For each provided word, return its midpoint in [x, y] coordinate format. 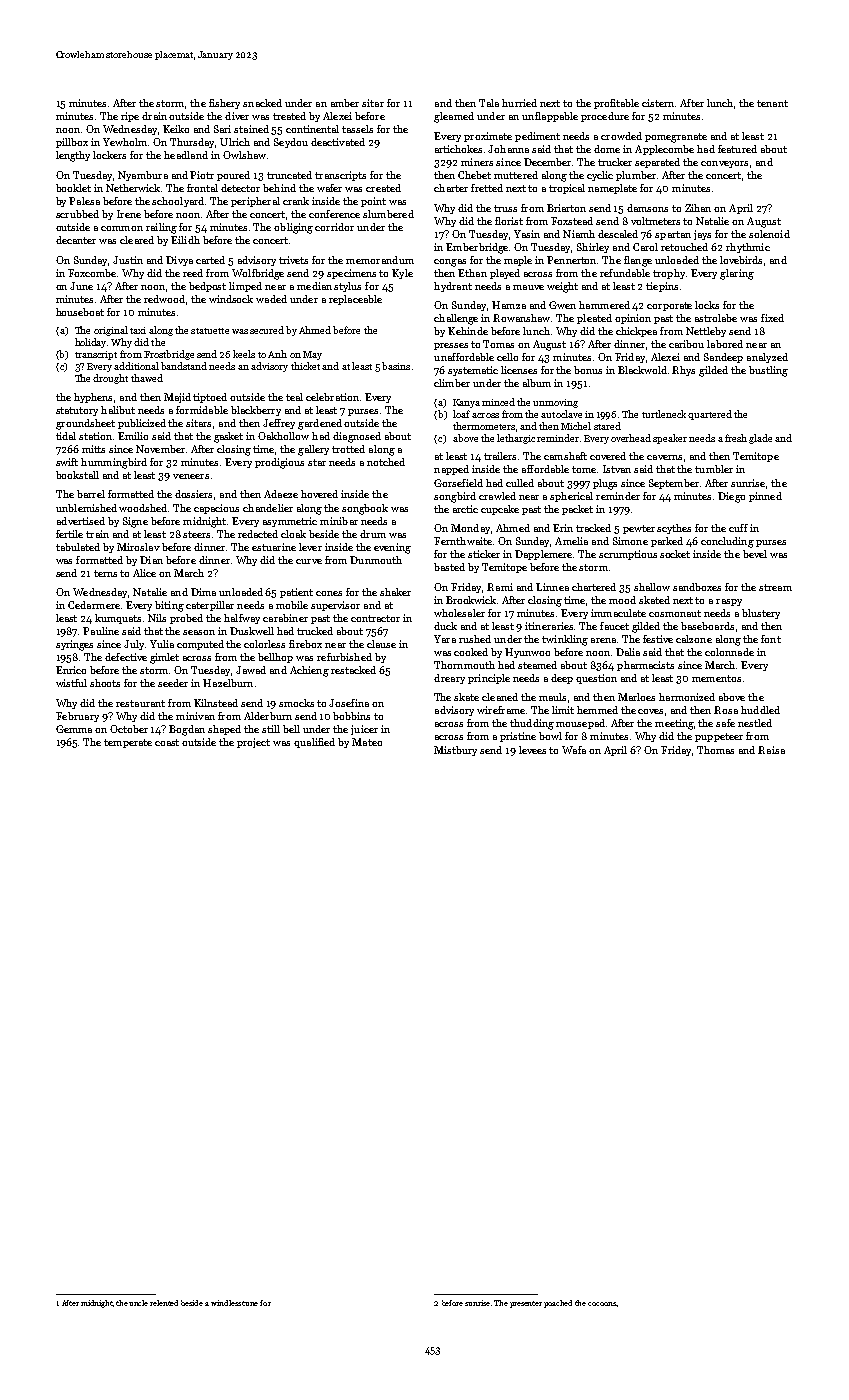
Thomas [715, 750]
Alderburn [268, 716]
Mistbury [455, 751]
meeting [674, 724]
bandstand [184, 366]
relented [164, 1303]
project [253, 743]
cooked [471, 652]
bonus [588, 370]
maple [518, 261]
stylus [347, 287]
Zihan [698, 208]
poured [233, 176]
